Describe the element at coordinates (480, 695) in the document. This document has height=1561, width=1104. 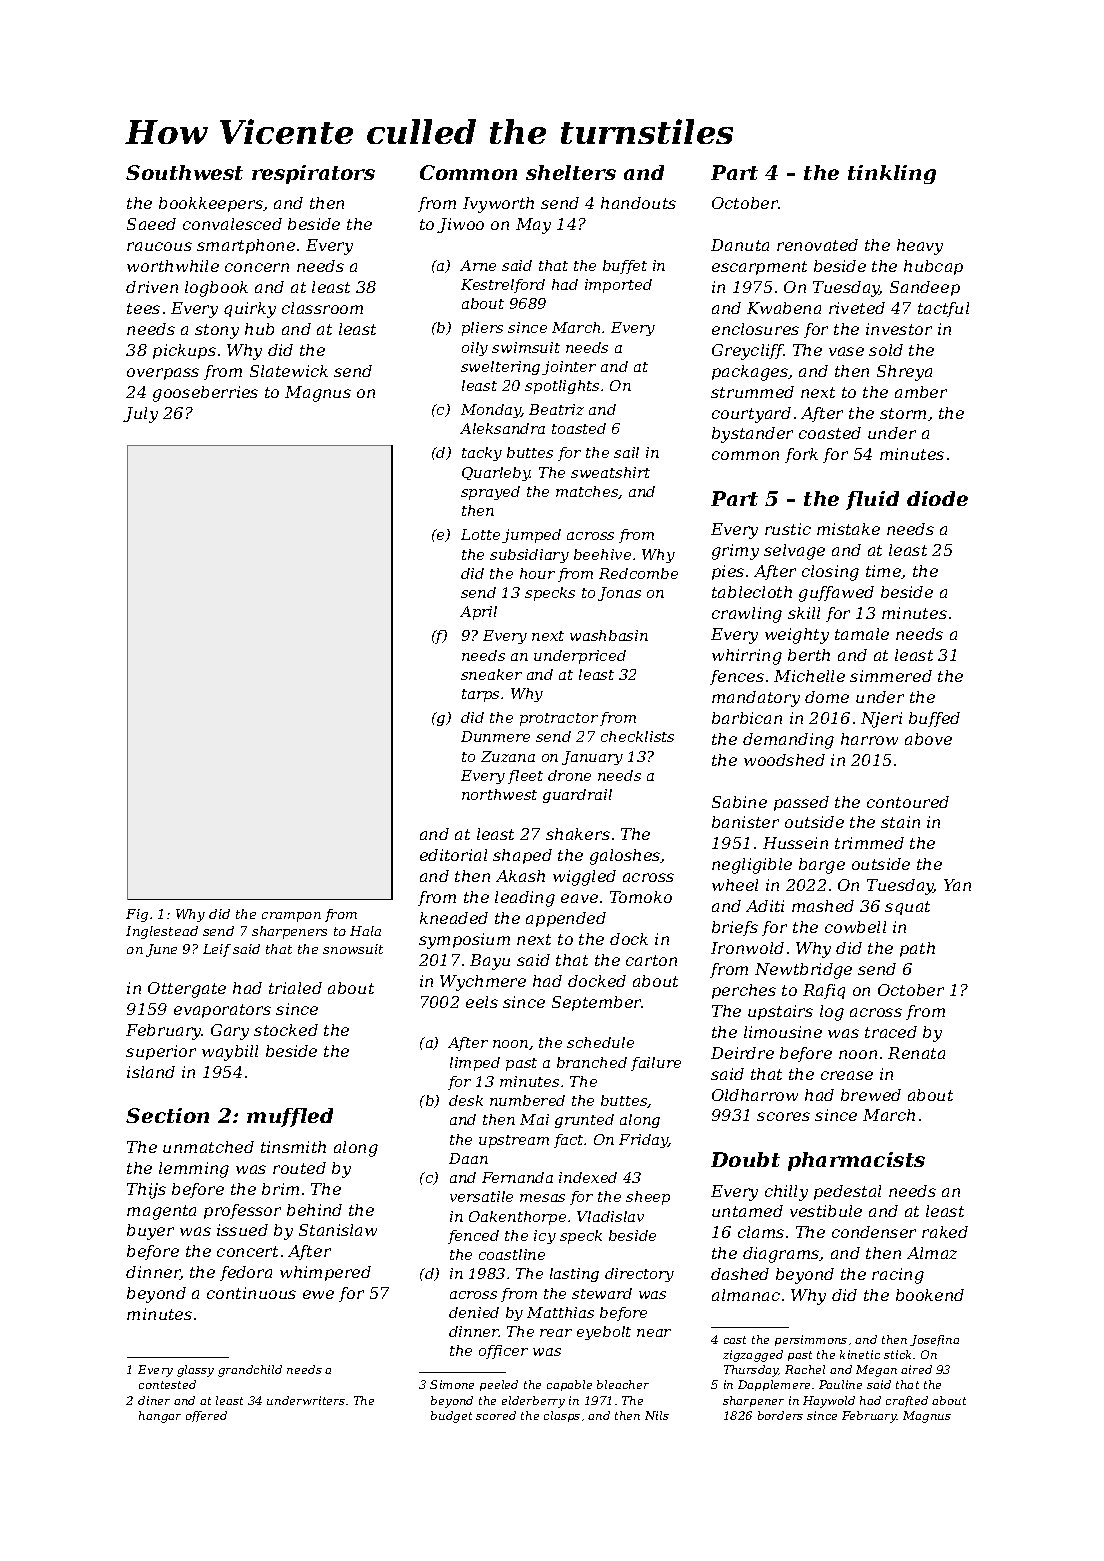
I see `tarps` at that location.
